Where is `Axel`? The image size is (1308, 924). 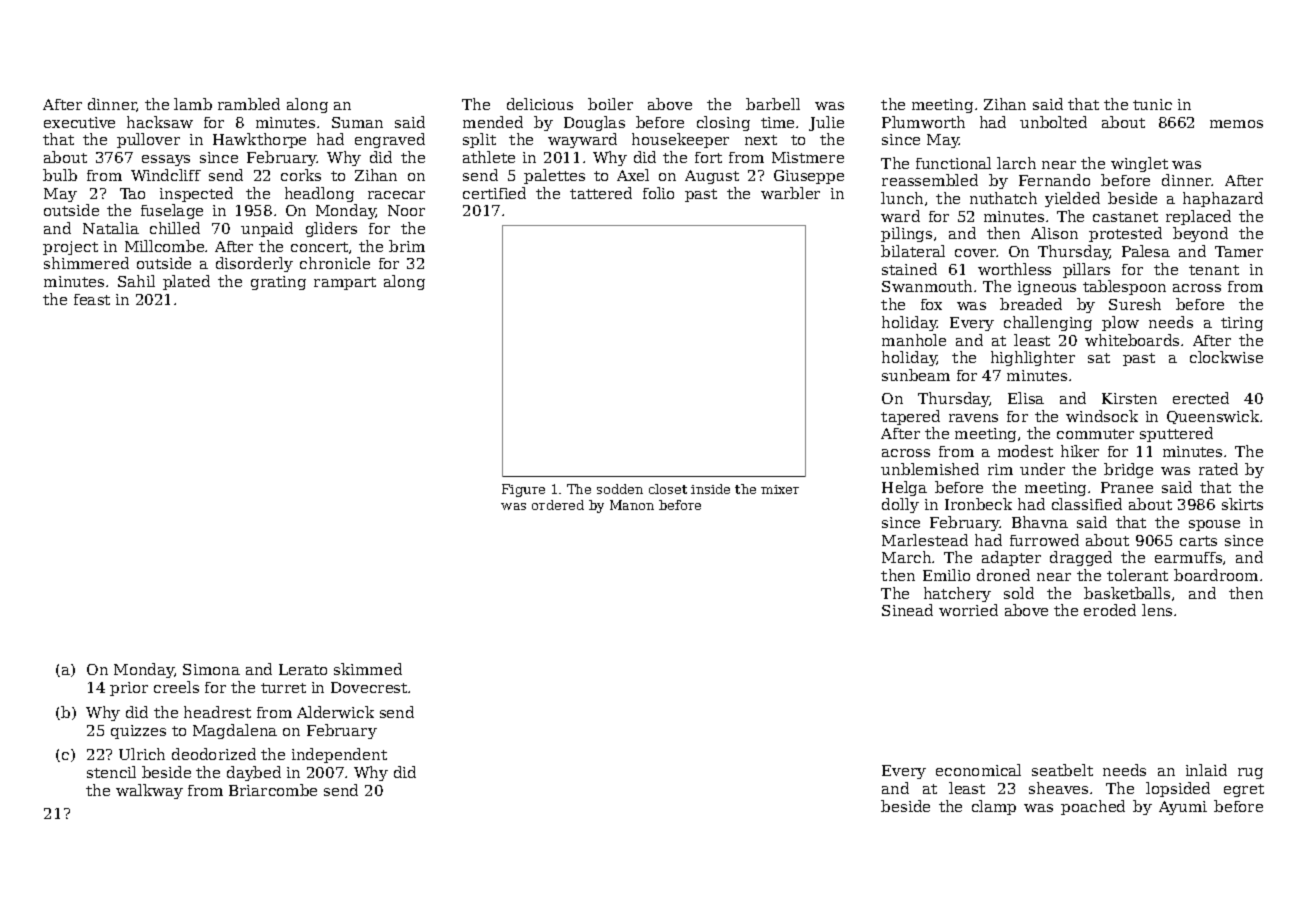 Axel is located at coordinates (633, 175).
